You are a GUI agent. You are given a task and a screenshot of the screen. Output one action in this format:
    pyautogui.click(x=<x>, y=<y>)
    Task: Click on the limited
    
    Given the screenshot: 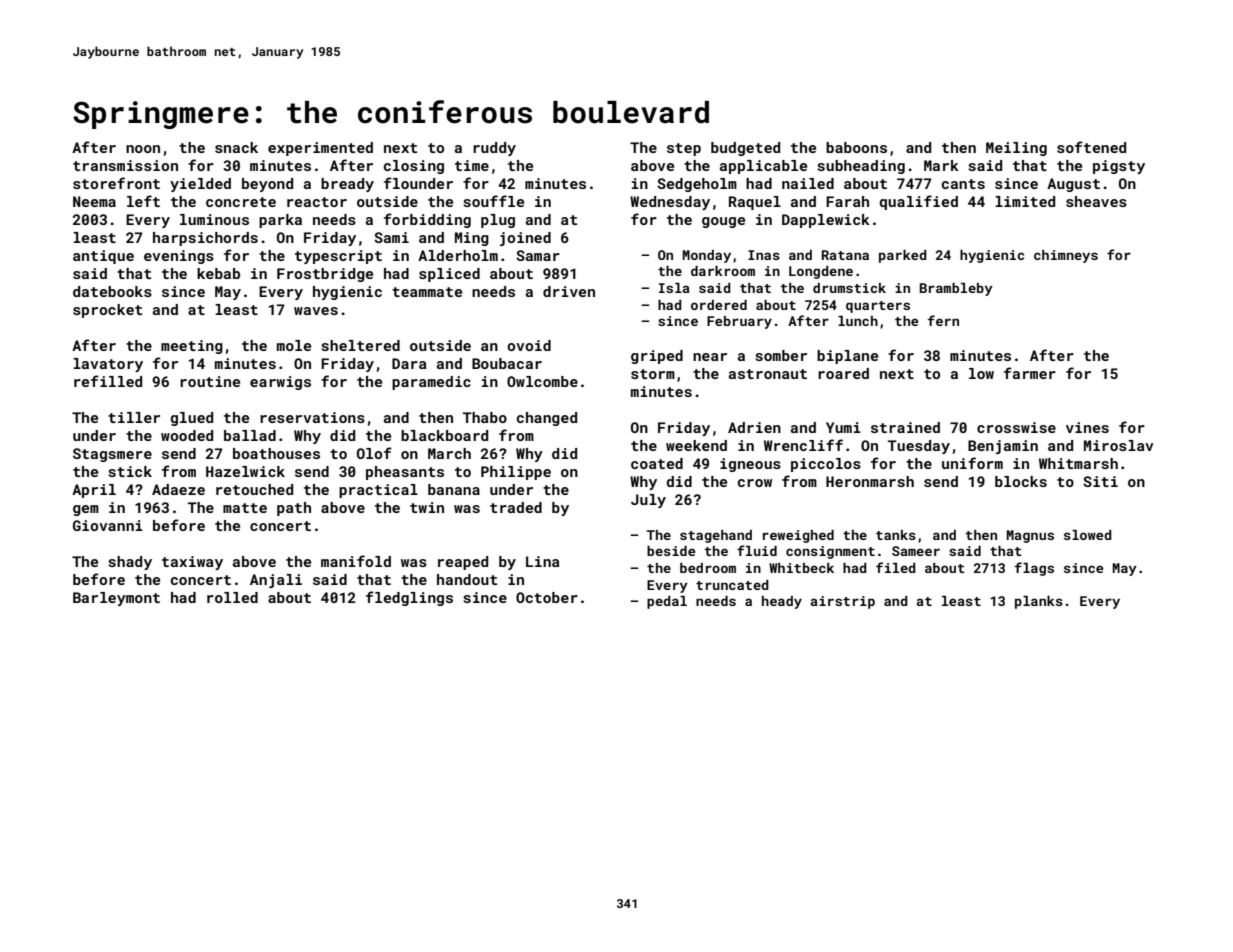 What is the action you would take?
    pyautogui.click(x=1025, y=201)
